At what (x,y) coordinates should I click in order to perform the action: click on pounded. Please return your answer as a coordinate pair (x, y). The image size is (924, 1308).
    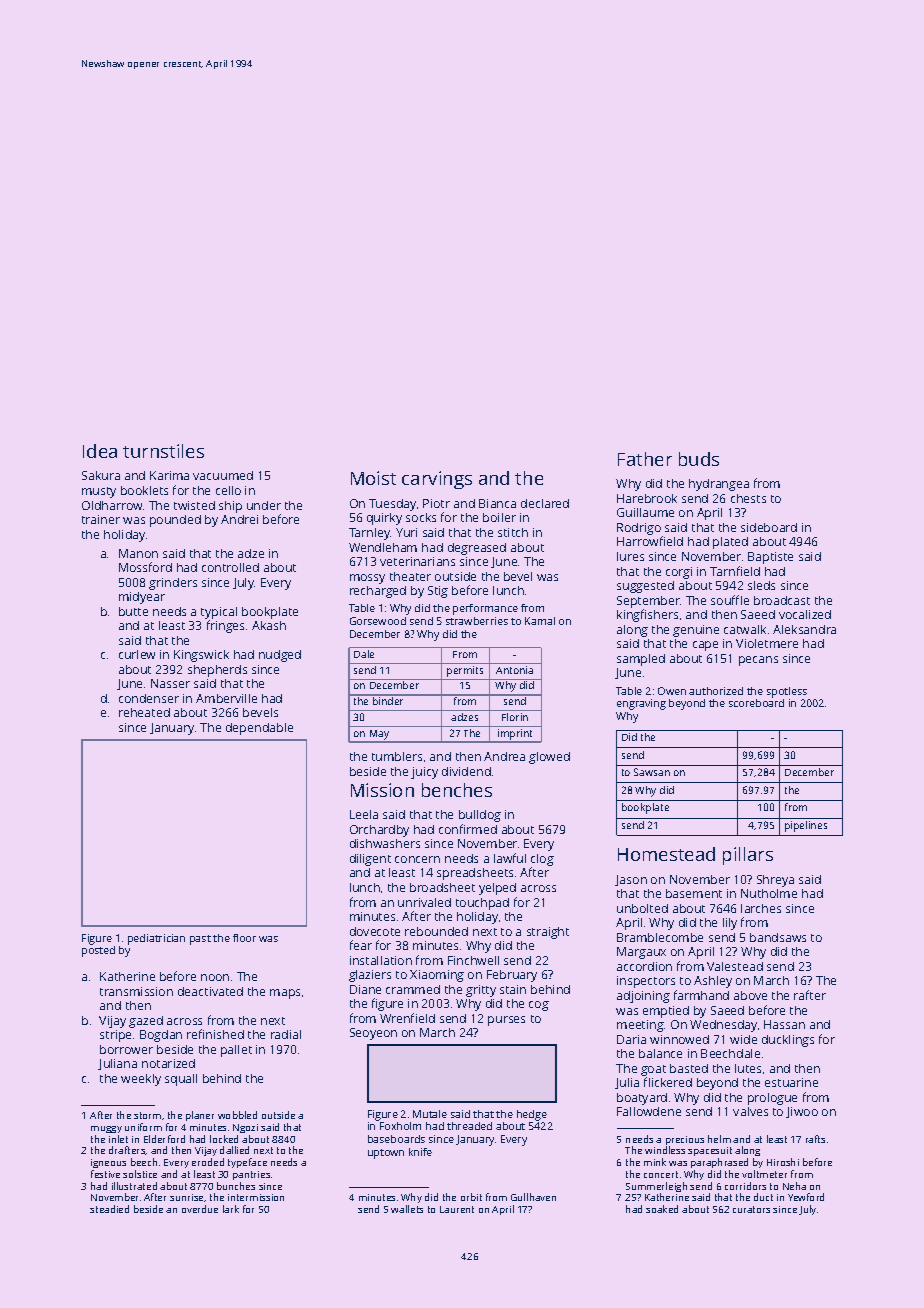
    Looking at the image, I should click on (175, 521).
